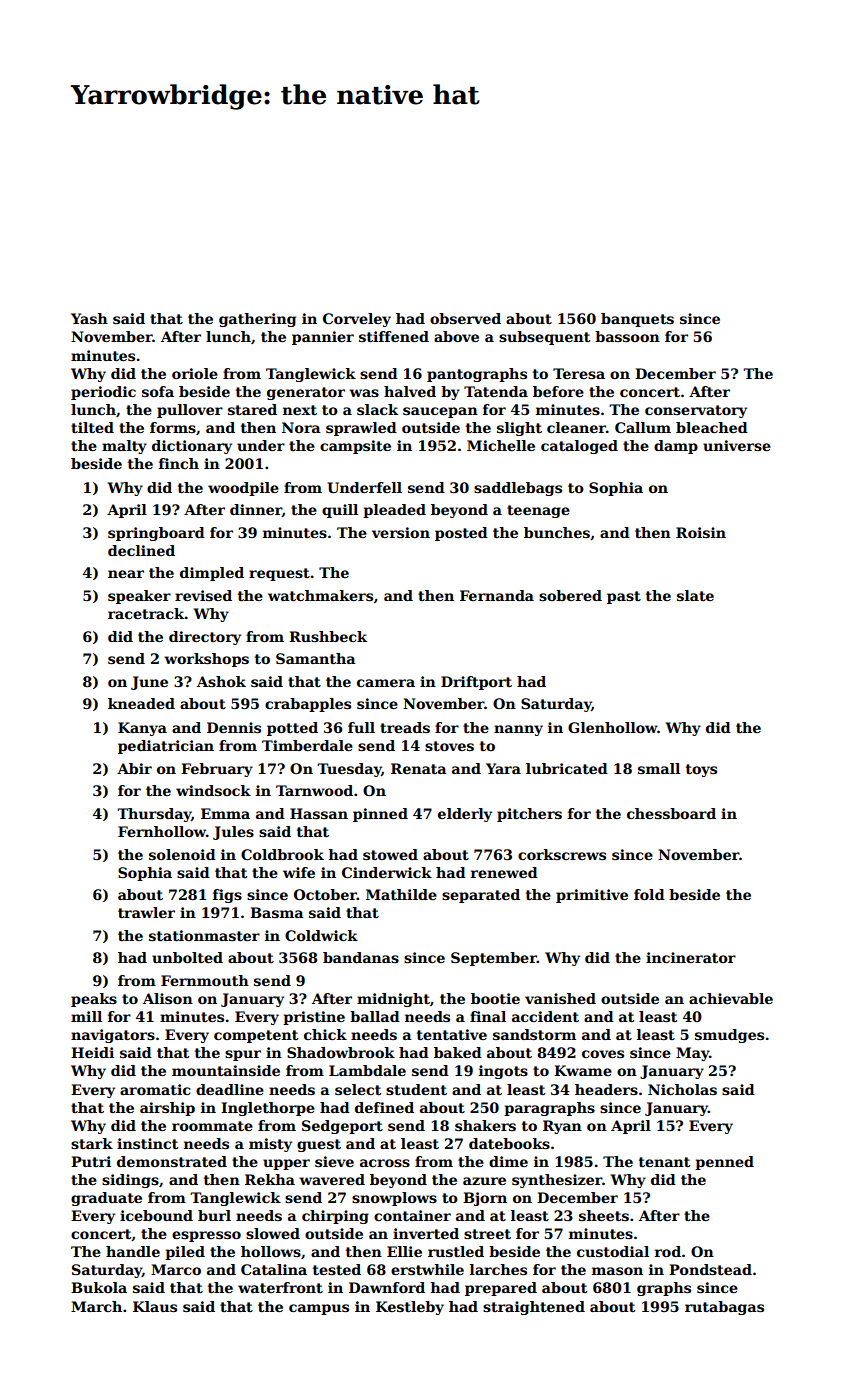 This page has width=849, height=1400. Describe the element at coordinates (724, 1308) in the page. I see `rutabagas` at that location.
